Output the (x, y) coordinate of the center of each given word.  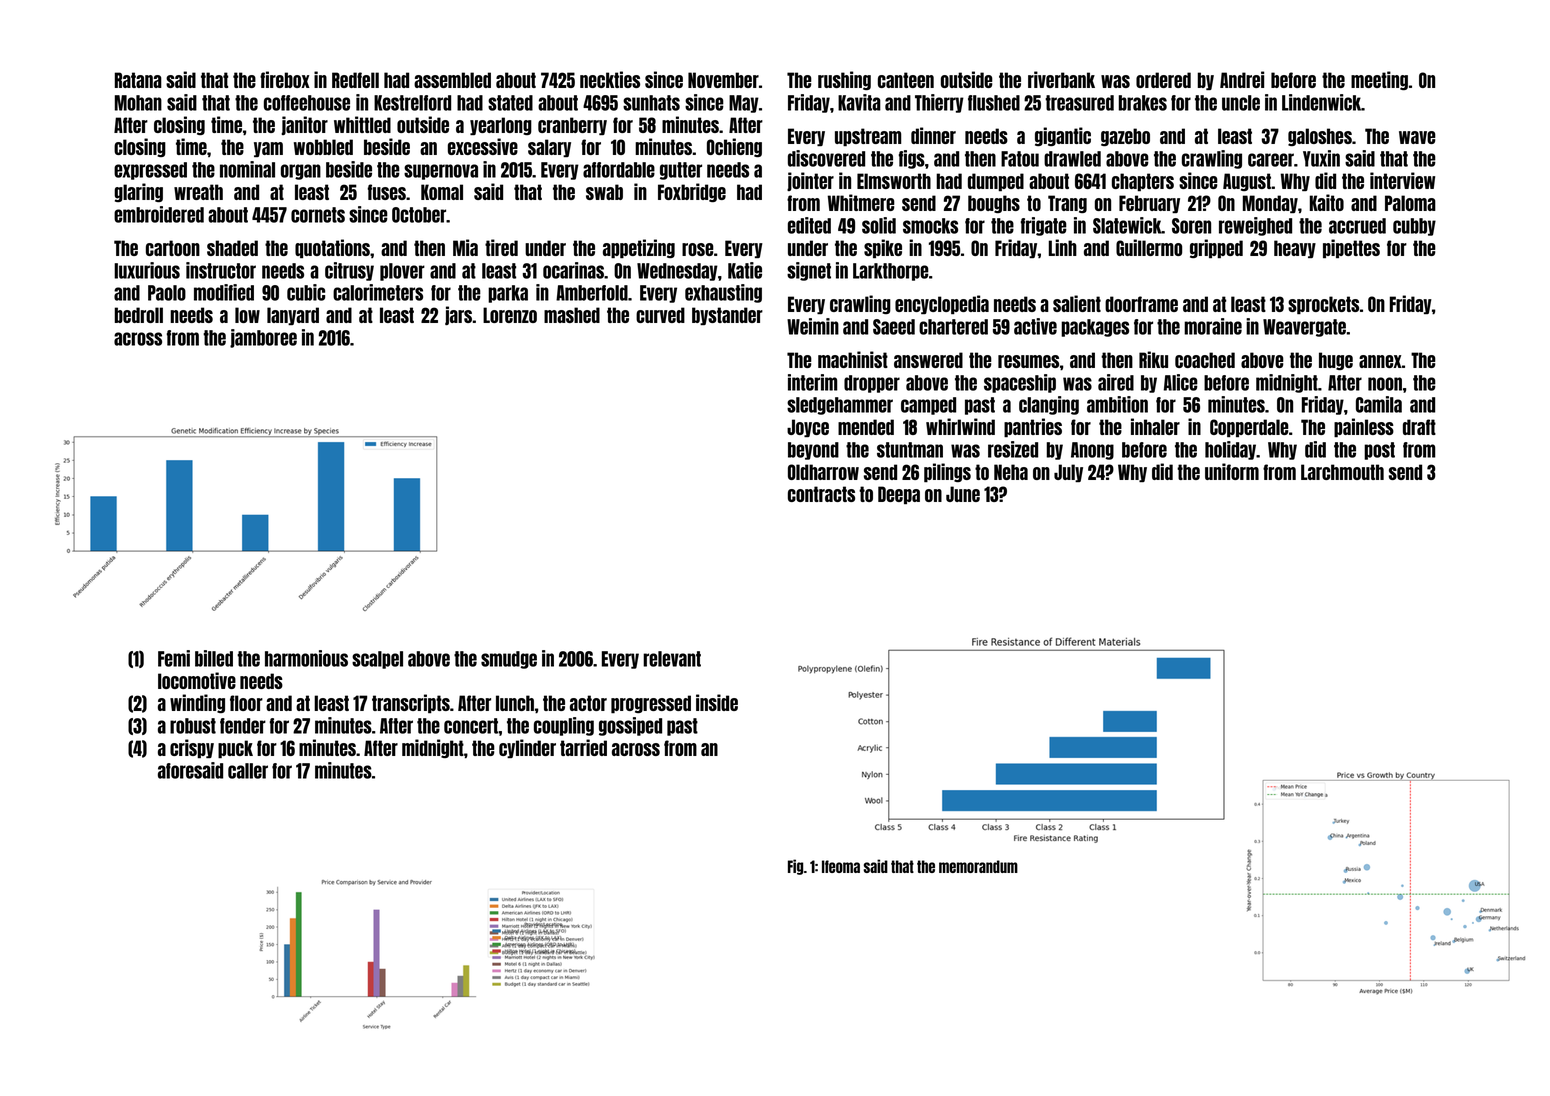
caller (248, 771)
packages (1095, 328)
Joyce (808, 428)
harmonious (306, 658)
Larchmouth (1342, 472)
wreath (198, 192)
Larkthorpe (891, 272)
